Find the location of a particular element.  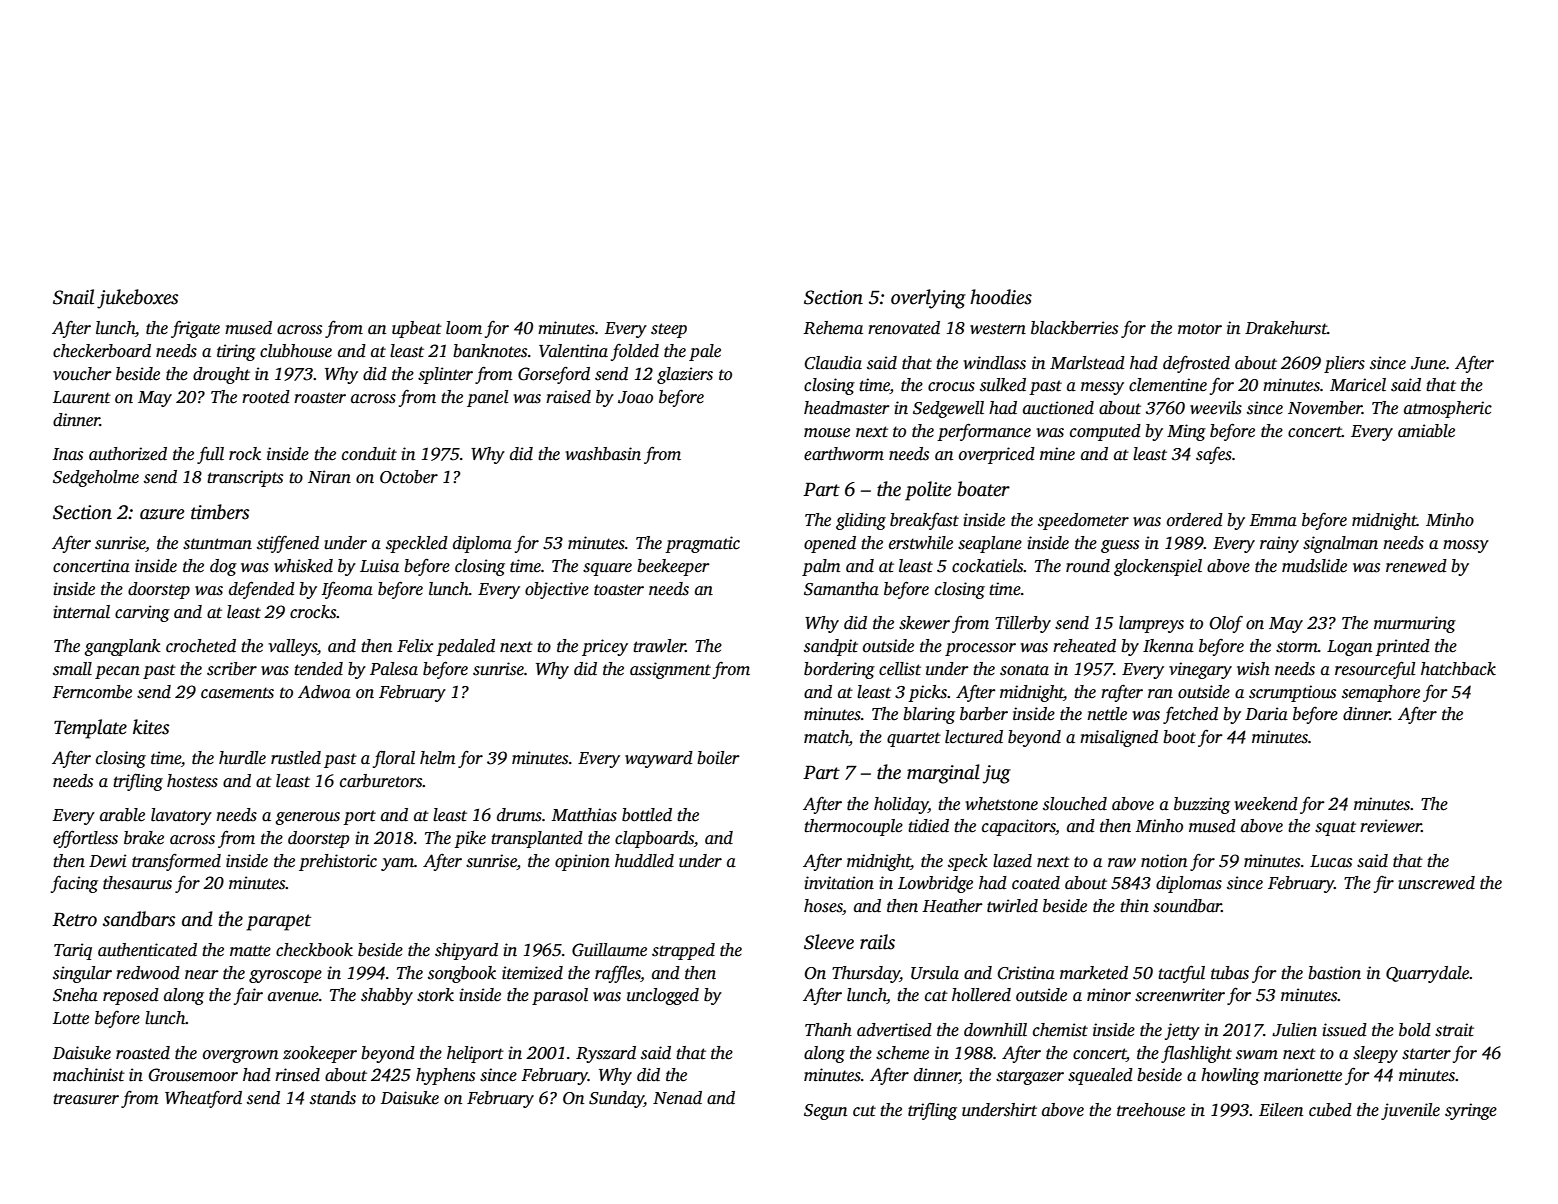

panel is located at coordinates (488, 398).
